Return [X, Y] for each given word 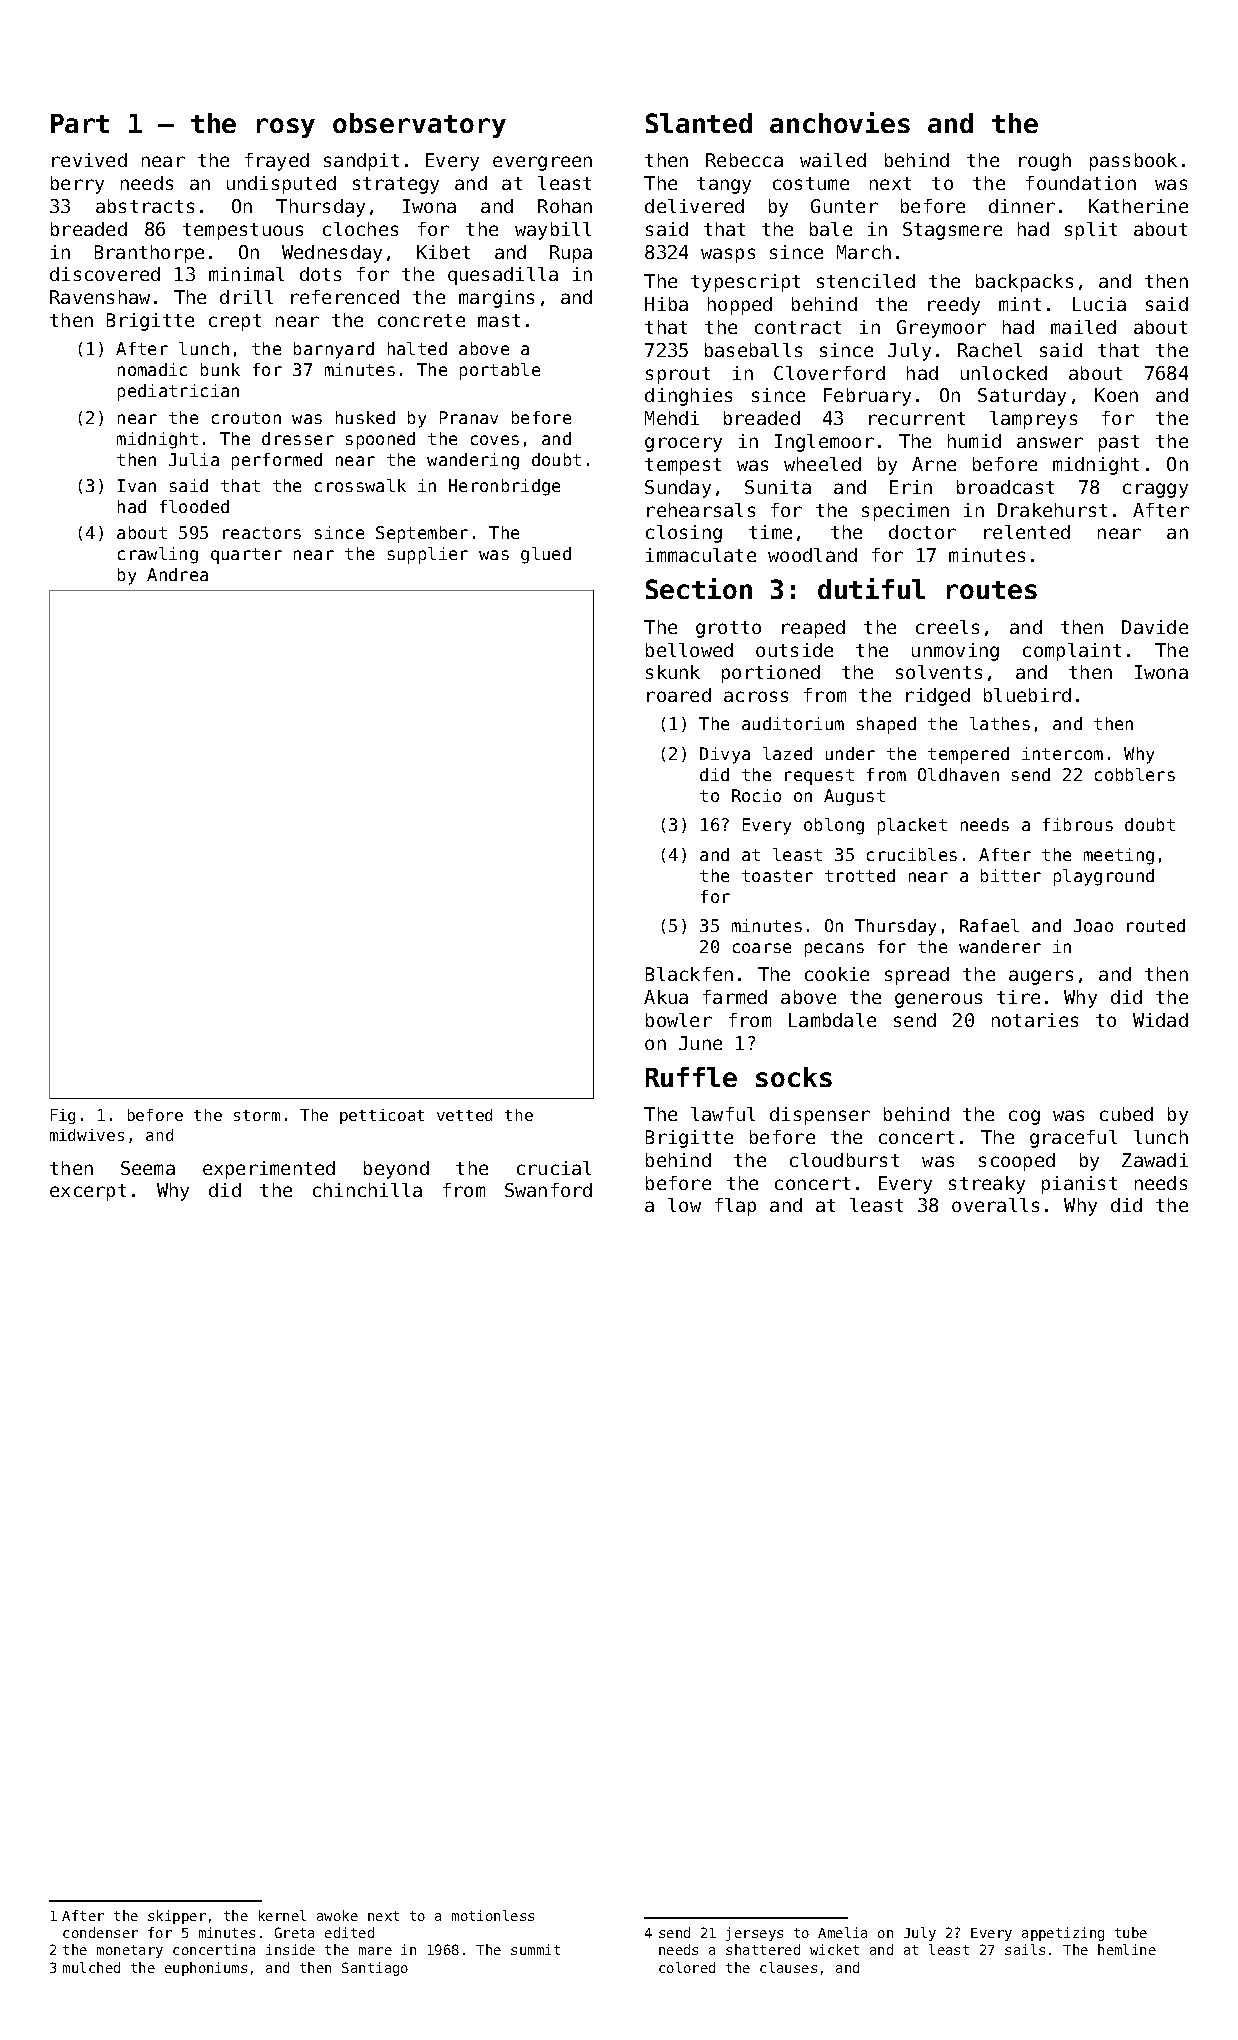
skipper [177, 1917]
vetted [464, 1115]
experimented [269, 1170]
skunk [673, 672]
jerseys [754, 1934]
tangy [724, 185]
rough [1045, 162]
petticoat [382, 1116]
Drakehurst [1052, 510]
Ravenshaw [100, 297]
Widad [1160, 1020]
